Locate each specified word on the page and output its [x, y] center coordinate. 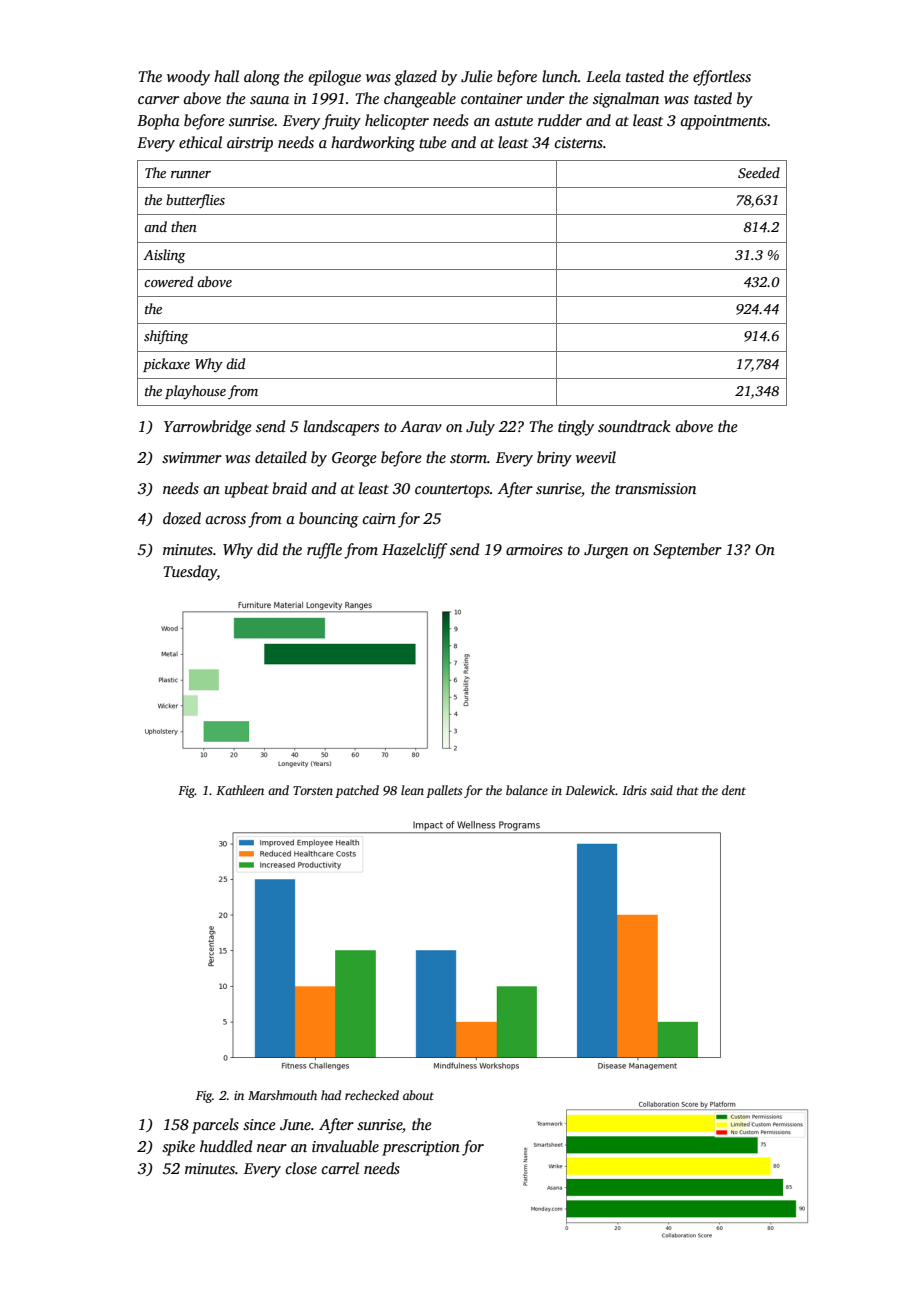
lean [412, 790]
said [661, 790]
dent [734, 790]
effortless [722, 78]
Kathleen [240, 790]
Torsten [313, 790]
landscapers [341, 428]
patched [357, 791]
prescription [421, 1148]
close [301, 1168]
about [418, 1095]
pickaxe [166, 365]
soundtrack [634, 426]
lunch [560, 76]
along [262, 78]
